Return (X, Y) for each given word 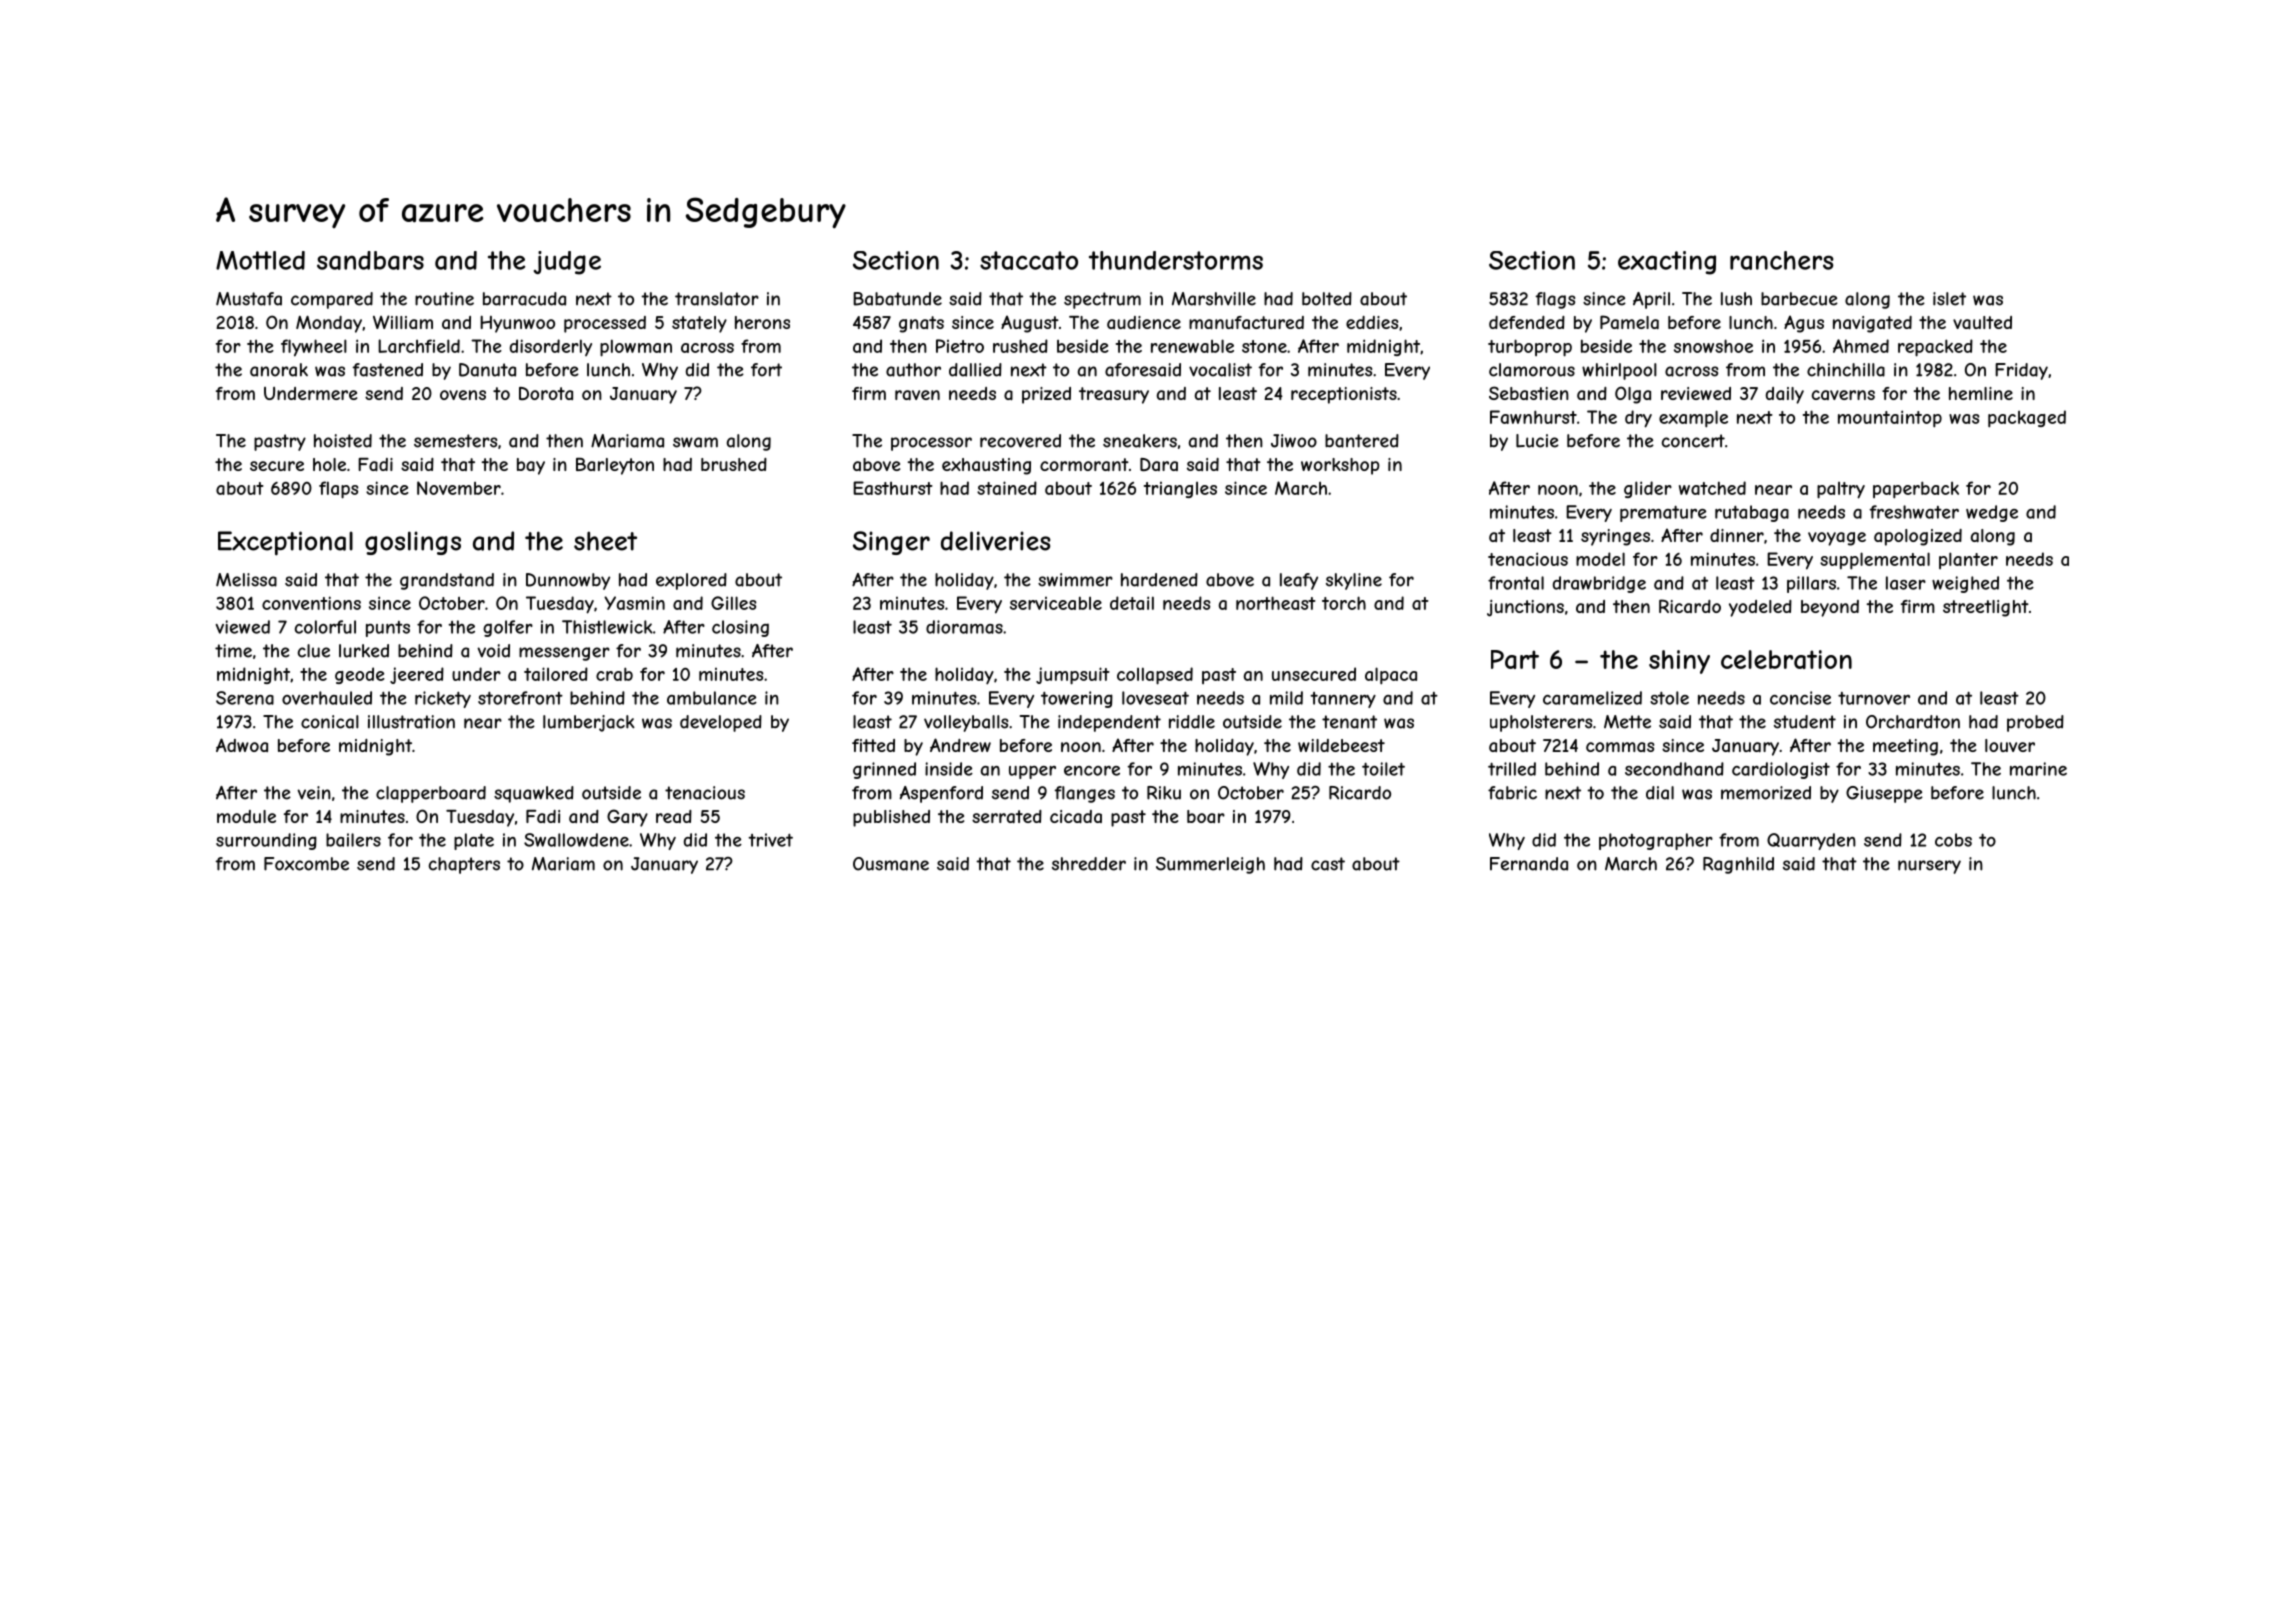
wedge (1992, 513)
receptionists (1344, 395)
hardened (1159, 580)
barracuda (524, 299)
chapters (464, 865)
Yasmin (634, 603)
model (1600, 559)
